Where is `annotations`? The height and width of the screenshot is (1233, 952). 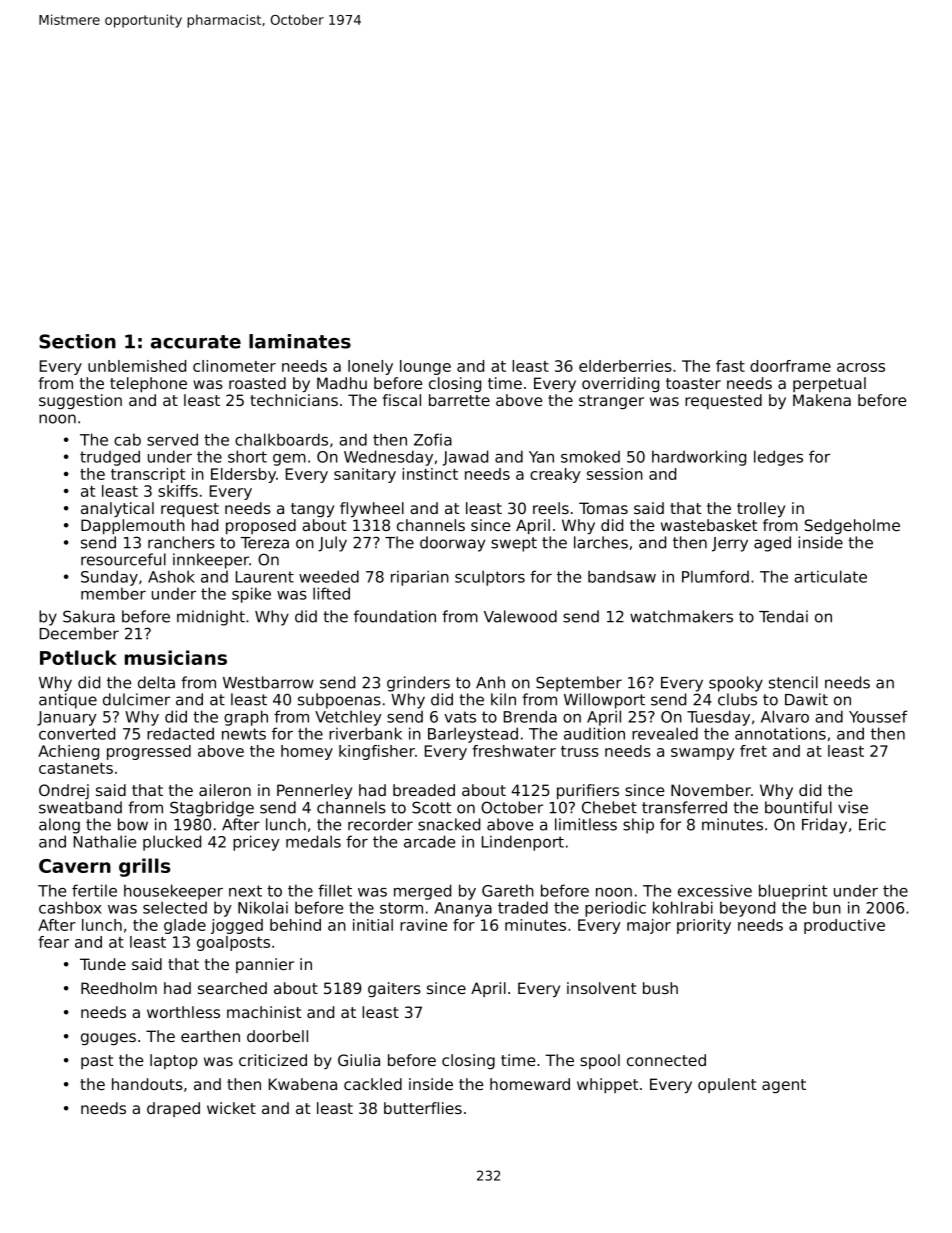
annotations is located at coordinates (780, 733).
